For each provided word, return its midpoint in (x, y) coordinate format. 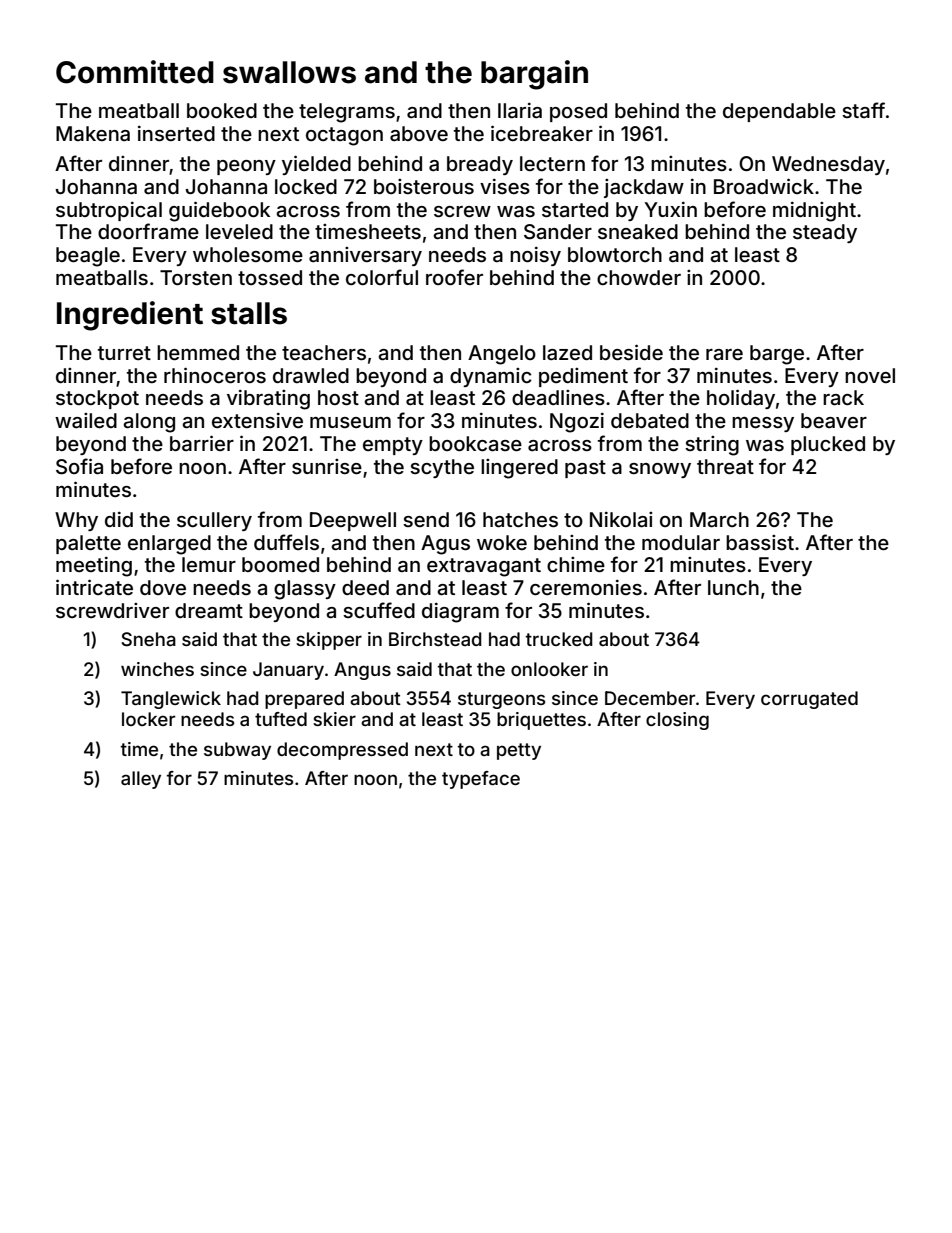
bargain (534, 75)
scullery (214, 521)
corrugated (809, 700)
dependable (779, 112)
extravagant (484, 567)
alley (141, 780)
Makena (93, 133)
